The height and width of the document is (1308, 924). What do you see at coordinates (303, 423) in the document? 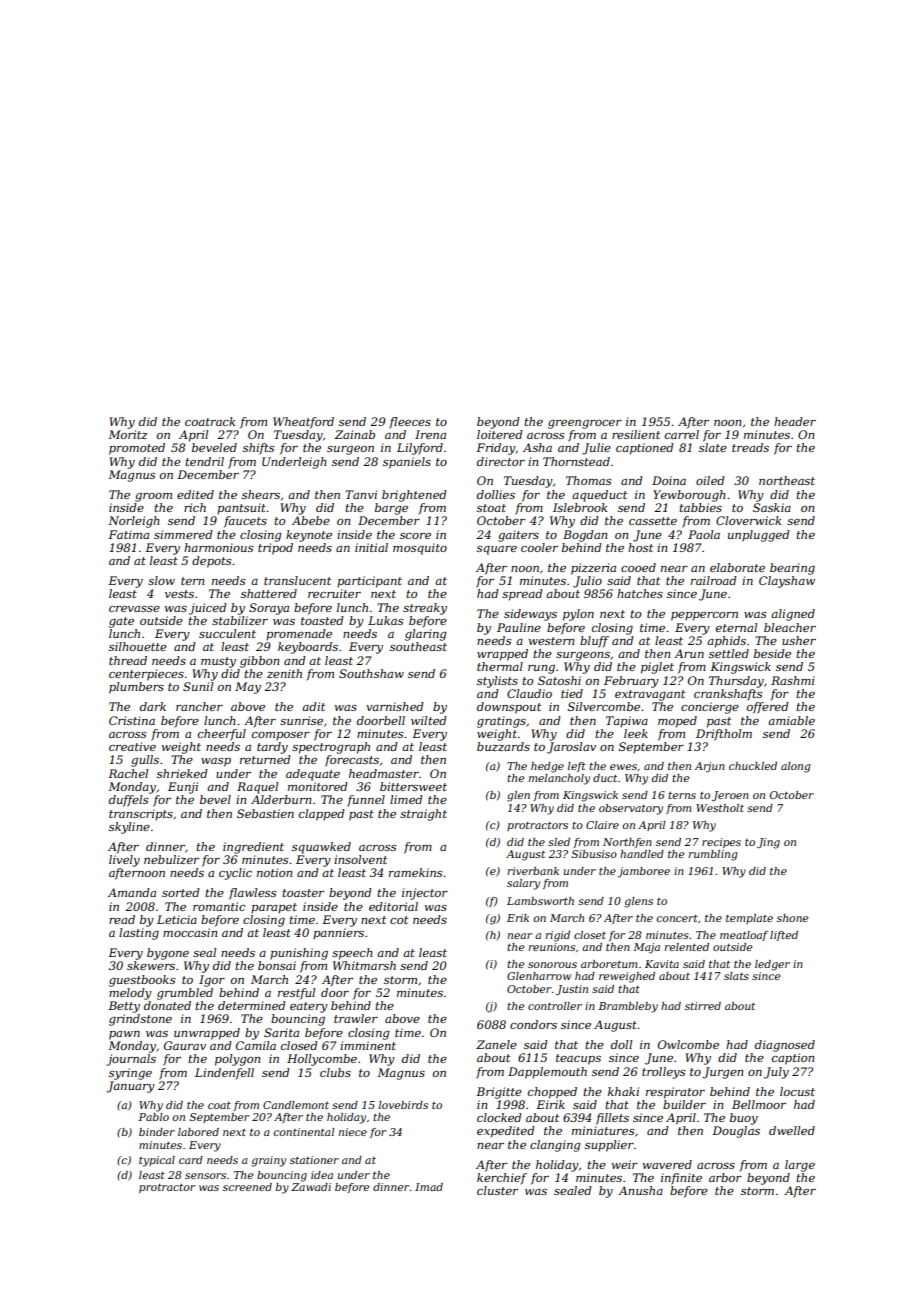
I see `Wheatford` at bounding box center [303, 423].
